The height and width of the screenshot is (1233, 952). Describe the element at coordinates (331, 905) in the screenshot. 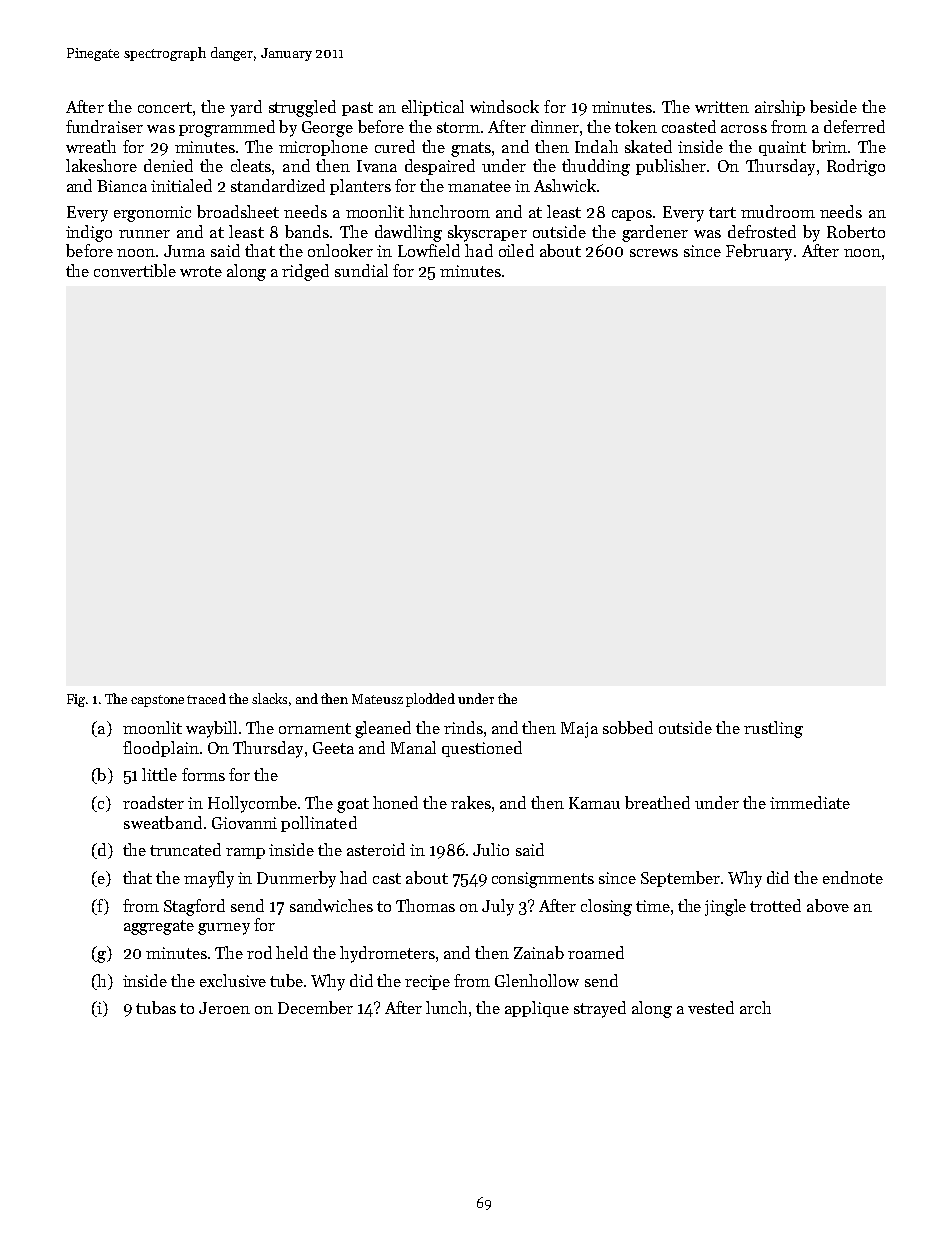

I see `sandwiches` at that location.
